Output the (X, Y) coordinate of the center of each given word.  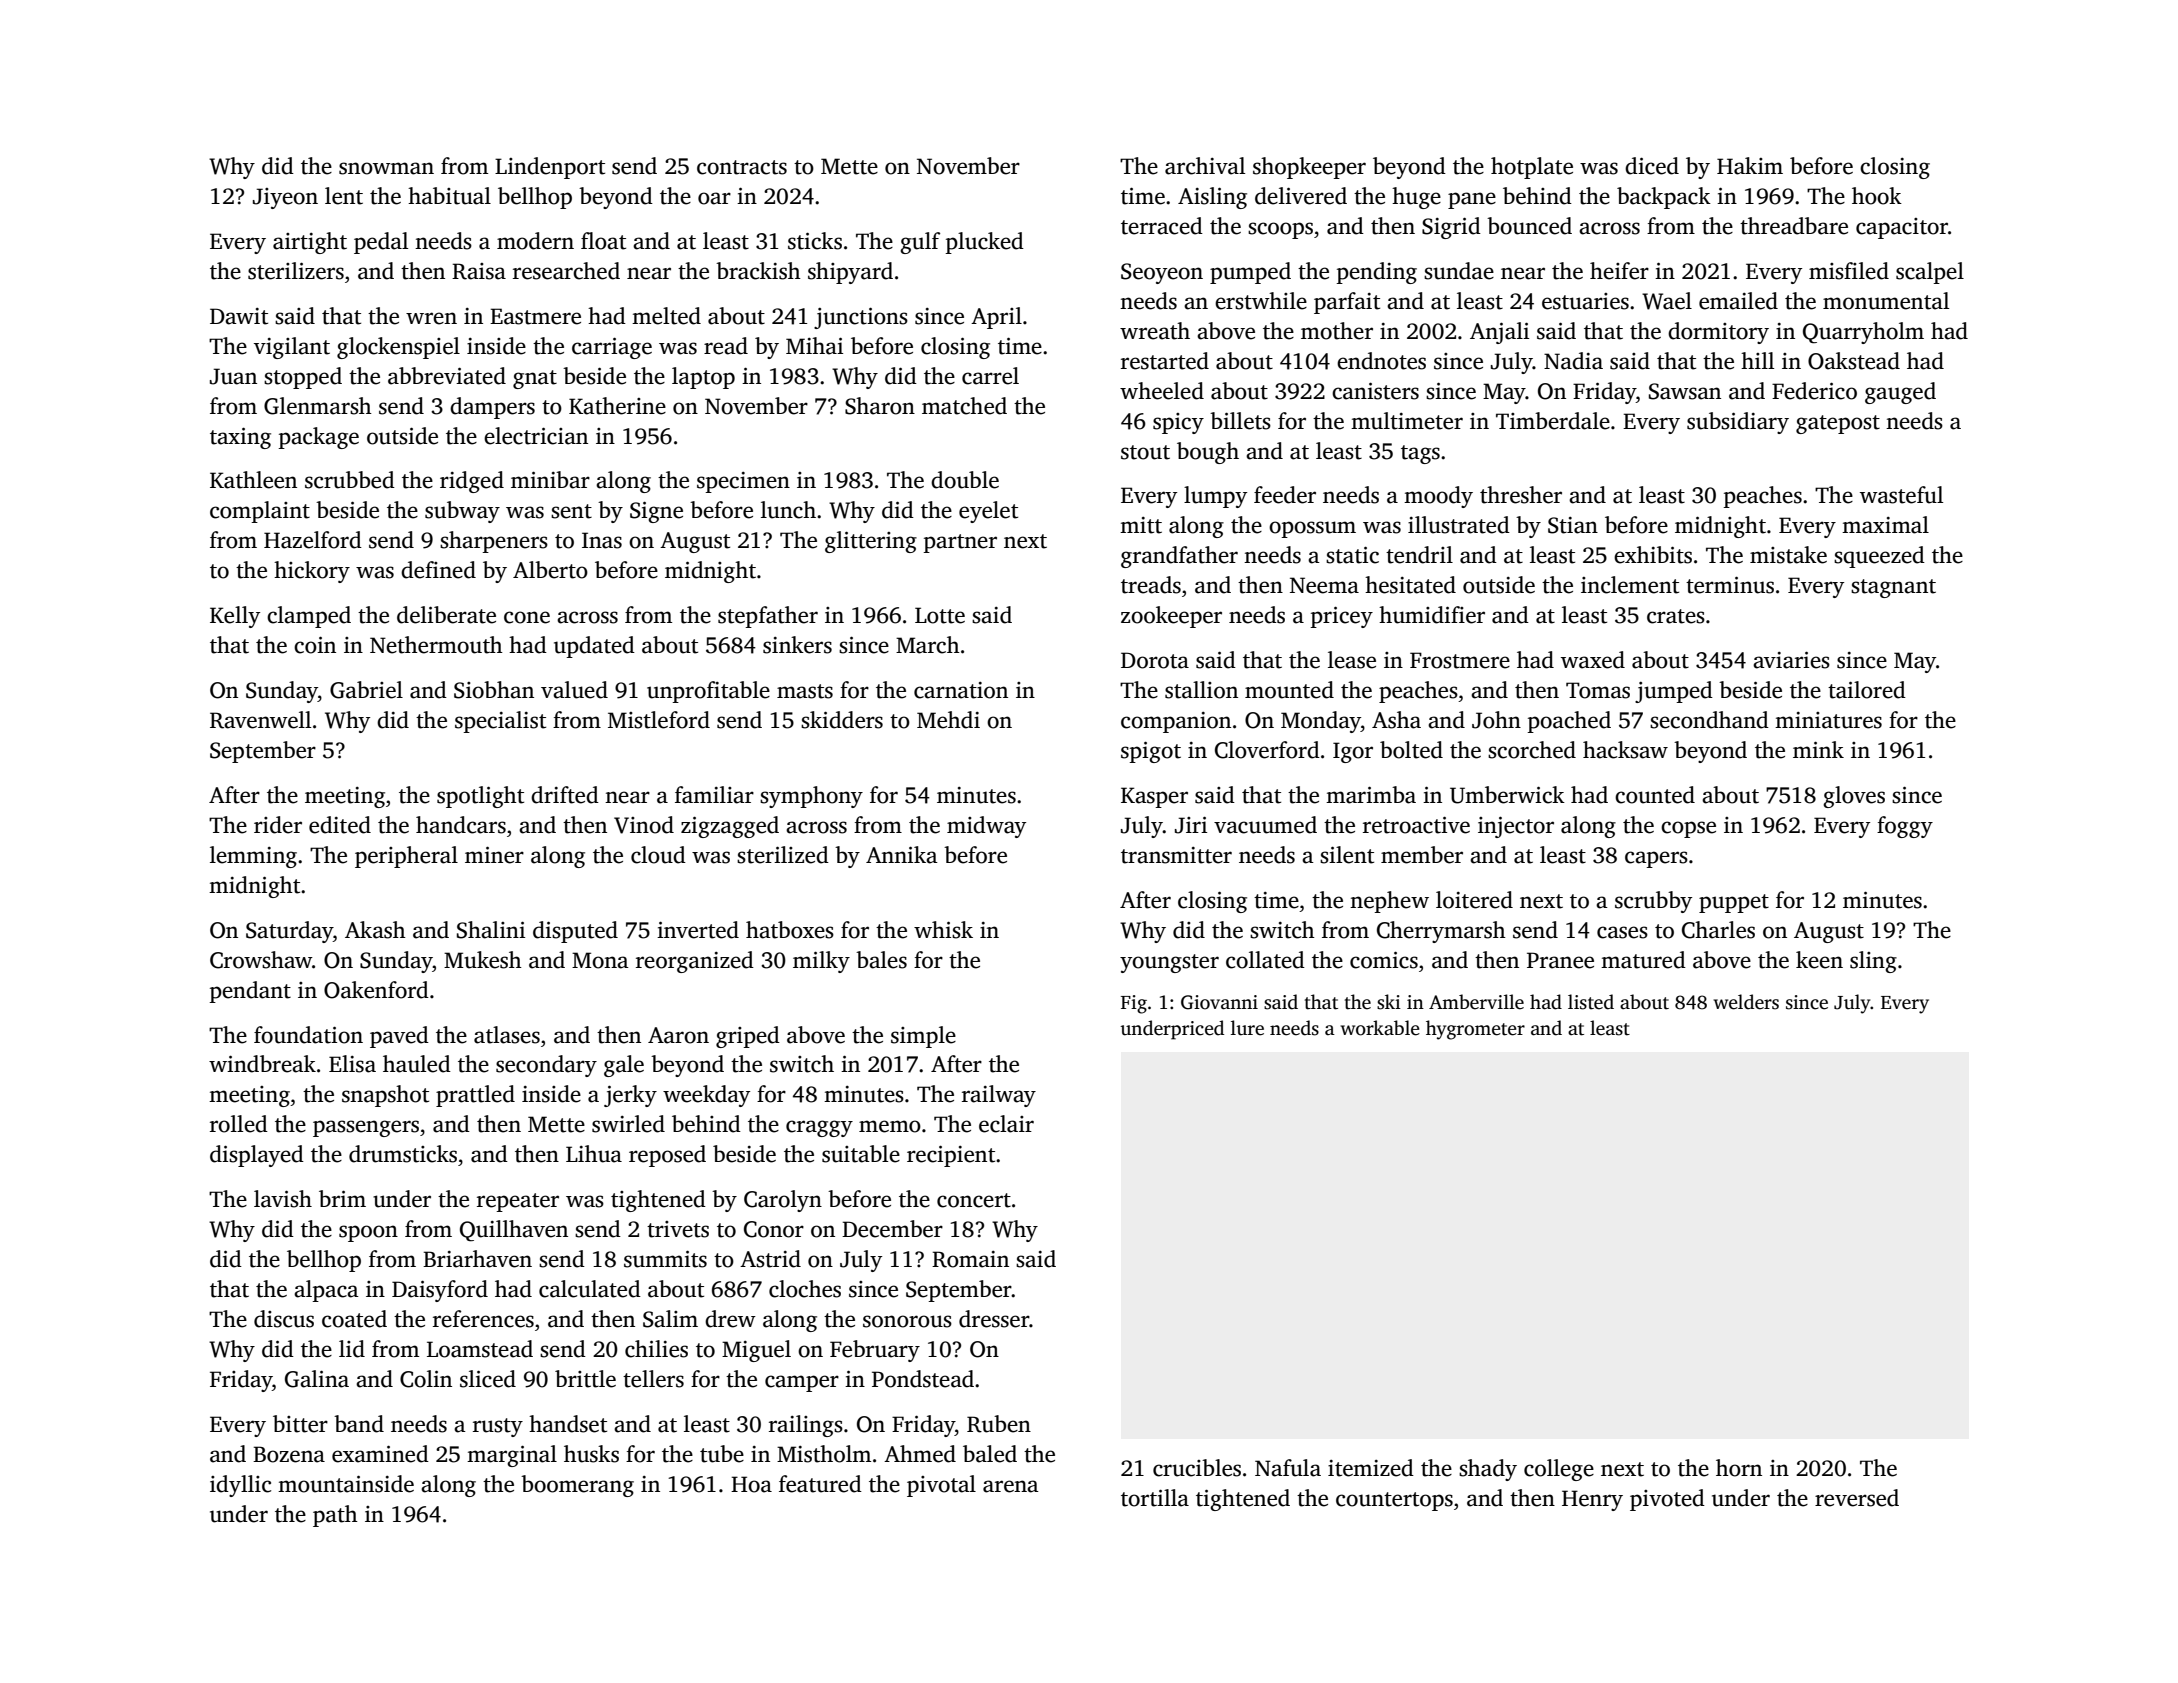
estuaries (1585, 301)
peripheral (406, 857)
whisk (943, 930)
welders (1746, 1002)
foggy (1905, 827)
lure (1247, 1028)
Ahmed (920, 1454)
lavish (283, 1199)
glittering (871, 542)
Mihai (814, 346)
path (335, 1516)
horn (1739, 1468)
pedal (381, 243)
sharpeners (494, 542)
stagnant (1893, 588)
